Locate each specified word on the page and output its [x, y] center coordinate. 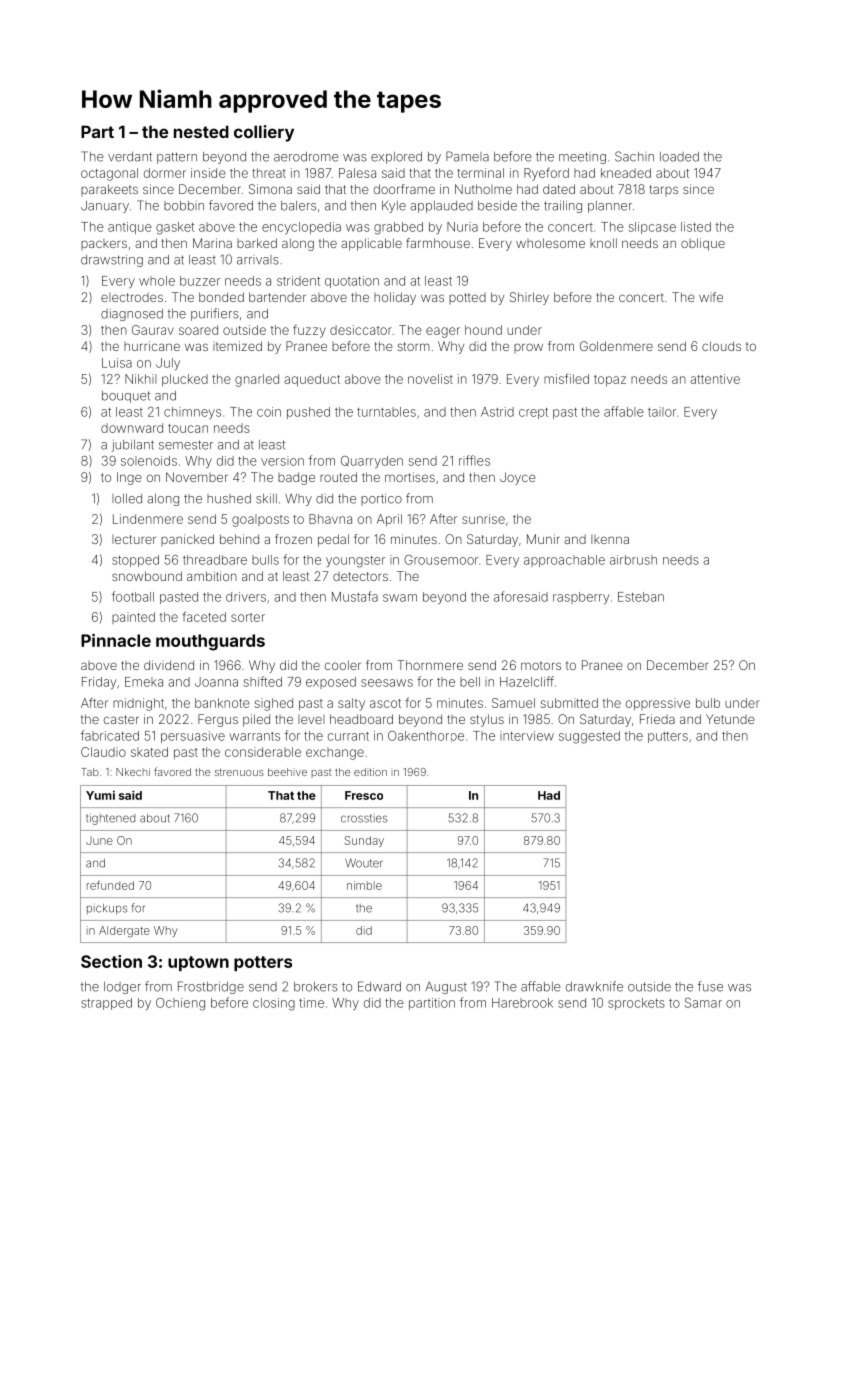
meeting [582, 158]
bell [470, 682]
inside [208, 173]
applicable [371, 244]
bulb [708, 703]
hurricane [152, 346]
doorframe [404, 189]
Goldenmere [616, 346]
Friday [99, 683]
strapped [106, 1004]
